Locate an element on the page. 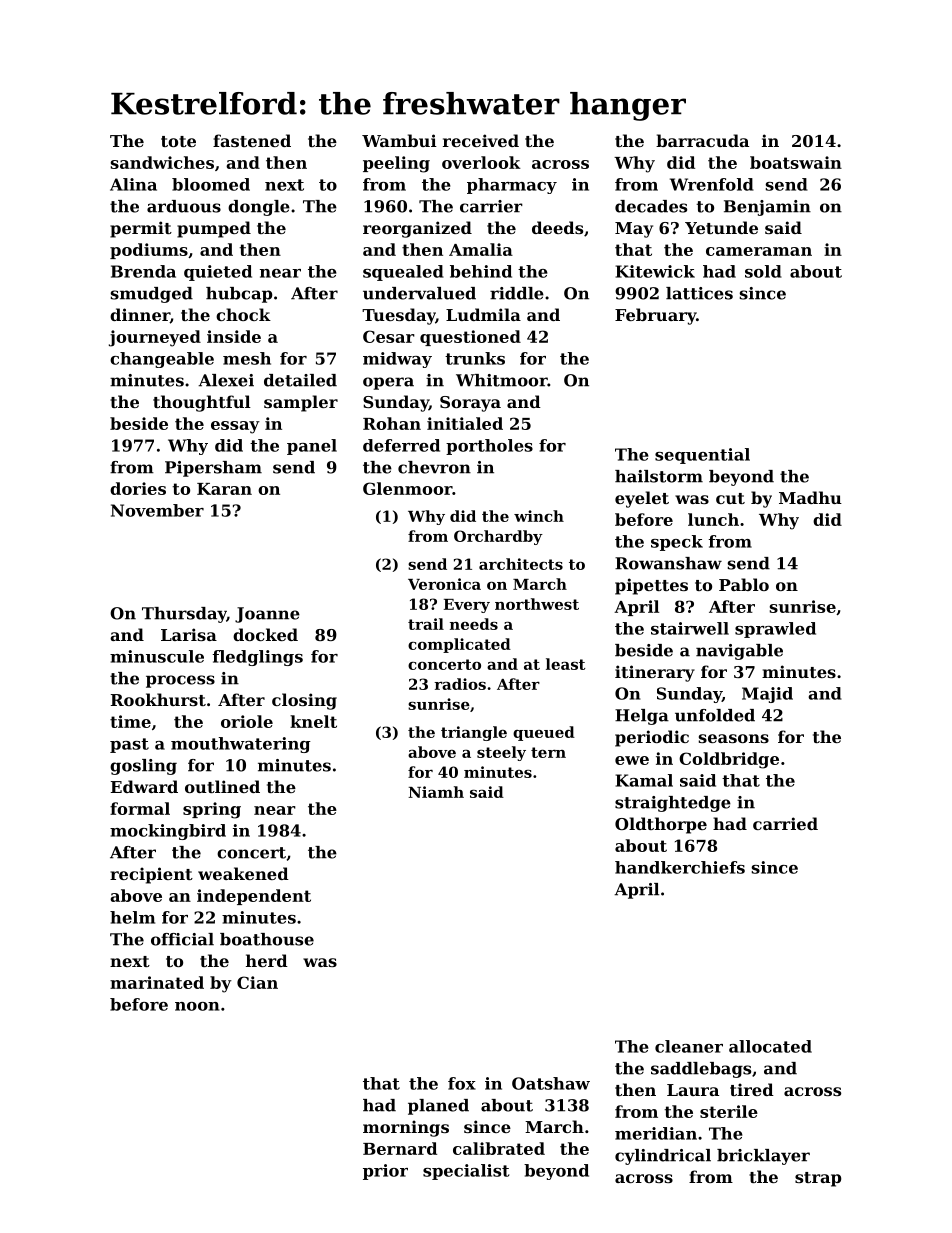  arduous is located at coordinates (184, 206).
